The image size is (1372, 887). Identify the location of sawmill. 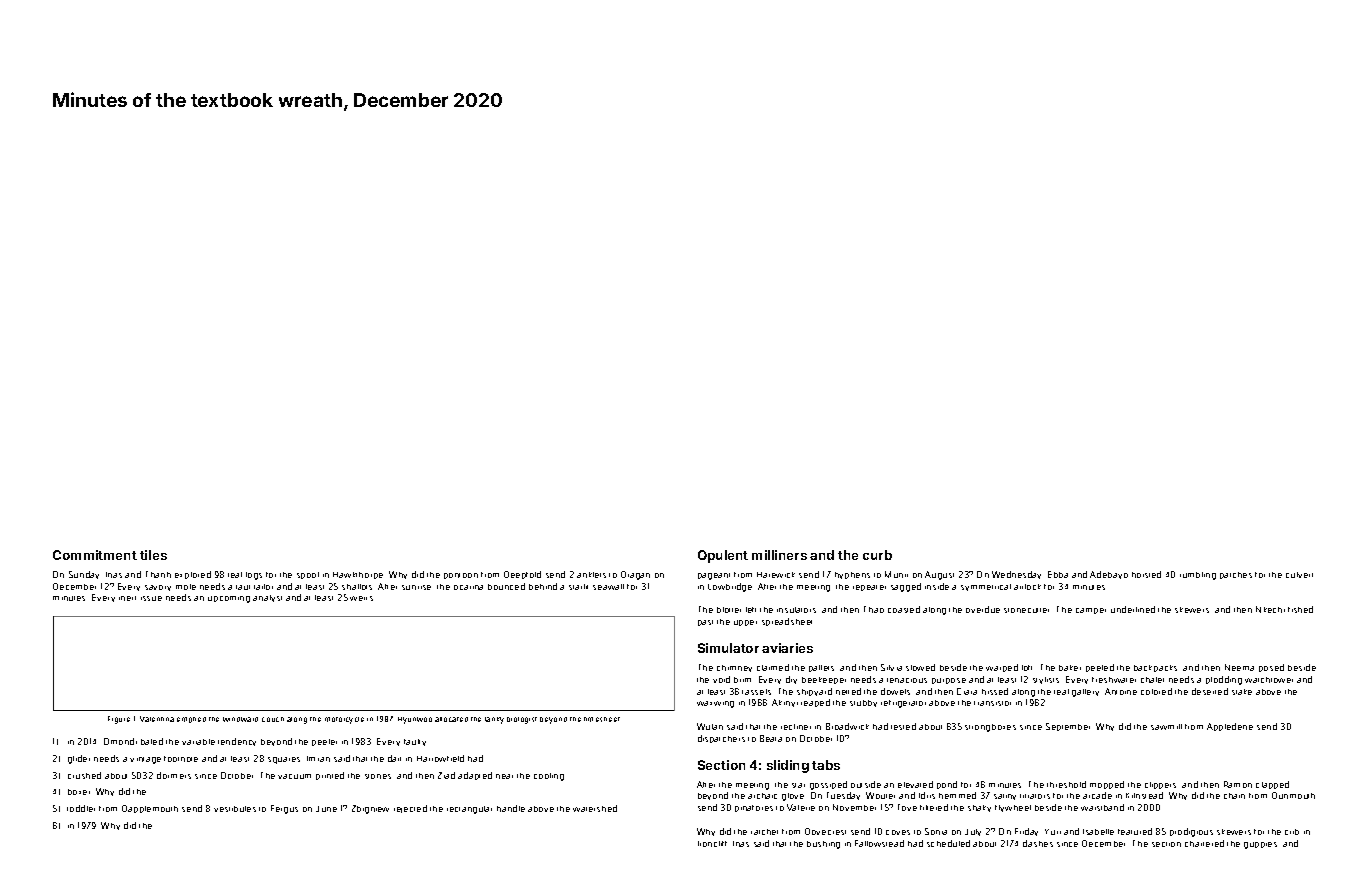
(1166, 727).
